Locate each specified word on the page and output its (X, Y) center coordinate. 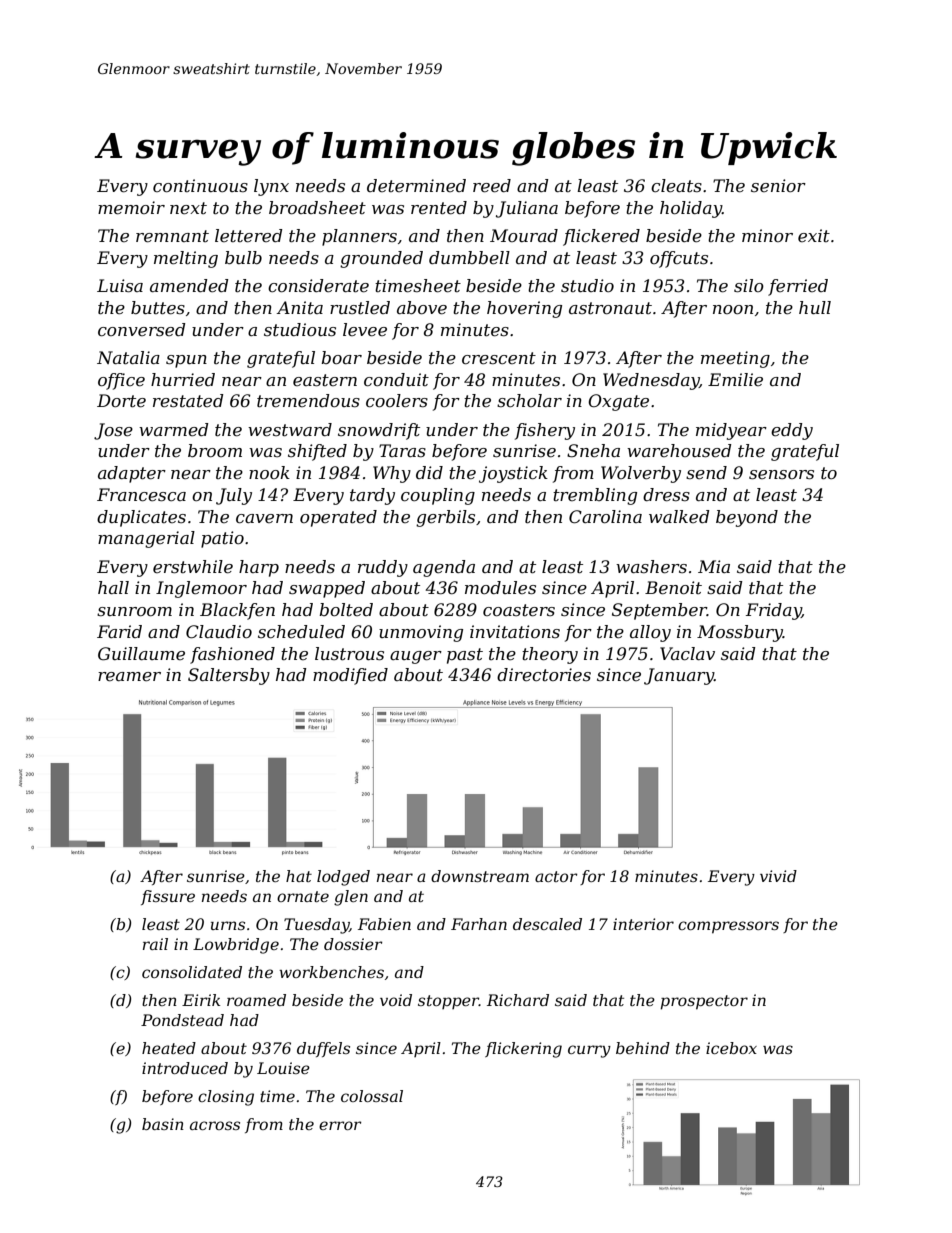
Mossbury (740, 633)
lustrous (349, 654)
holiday (691, 209)
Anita (299, 307)
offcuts (679, 259)
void (396, 1000)
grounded (381, 259)
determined (416, 185)
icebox (731, 1048)
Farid (119, 631)
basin (163, 1124)
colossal (372, 1096)
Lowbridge (236, 946)
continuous (200, 186)
